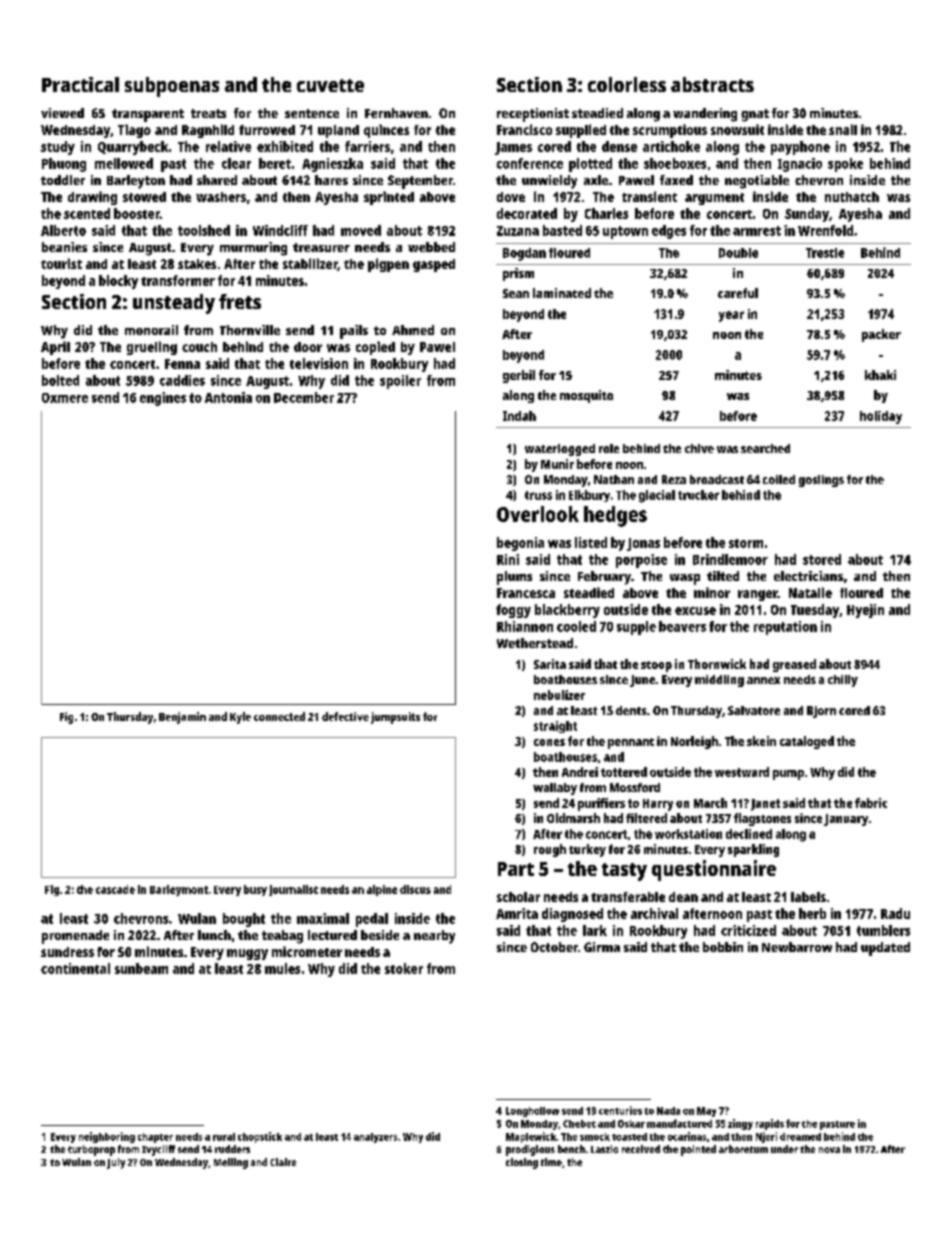 The height and width of the screenshot is (1233, 952). Describe the element at coordinates (740, 1124) in the screenshot. I see `zingy` at that location.
